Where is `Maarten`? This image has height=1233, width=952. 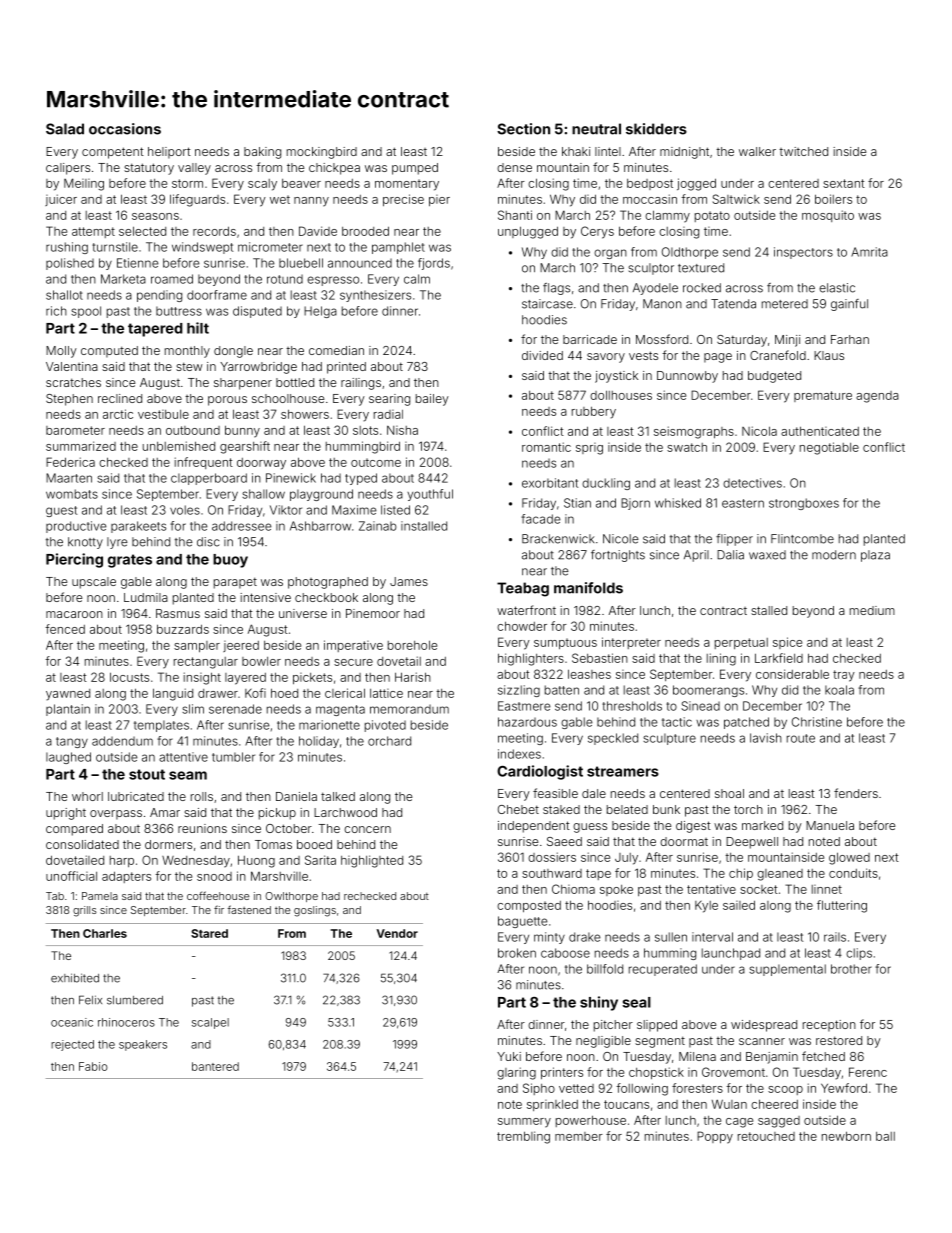
Maarten is located at coordinates (69, 478).
